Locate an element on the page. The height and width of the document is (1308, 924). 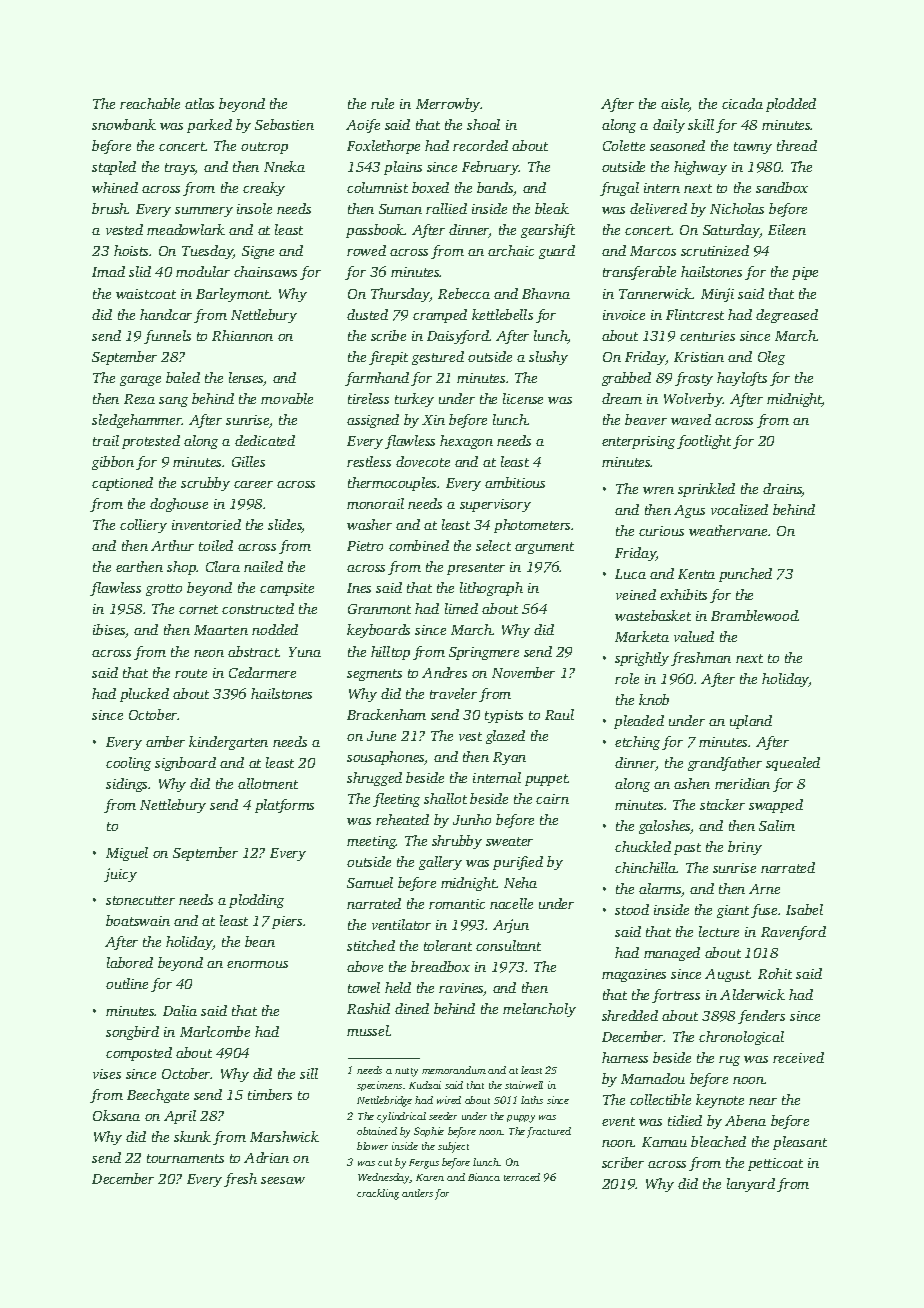
melancholy is located at coordinates (539, 1010).
